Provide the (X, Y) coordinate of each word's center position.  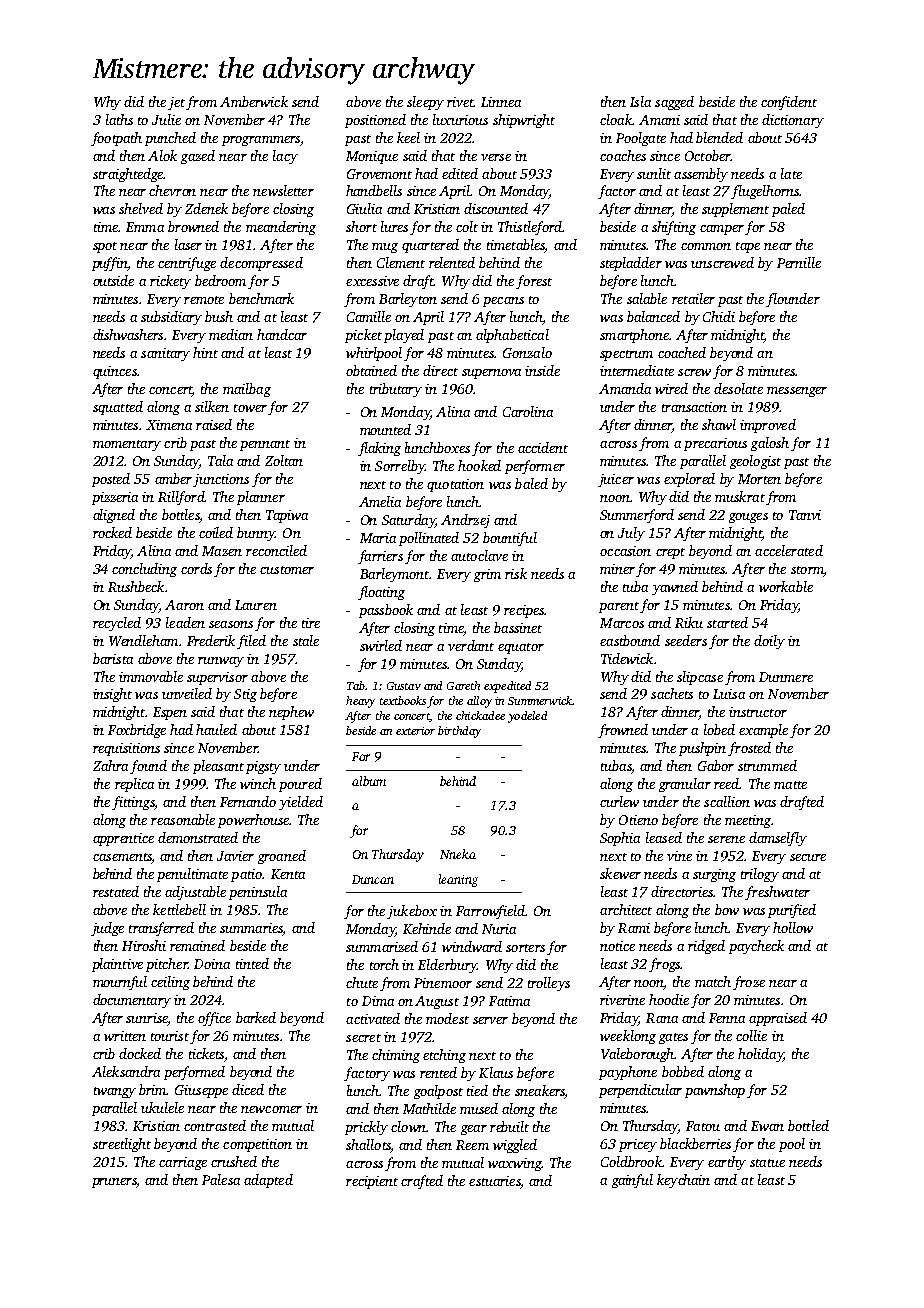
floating (381, 593)
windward (472, 946)
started (727, 622)
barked (256, 1017)
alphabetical (512, 336)
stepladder (631, 264)
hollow (793, 927)
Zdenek (206, 208)
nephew (291, 713)
